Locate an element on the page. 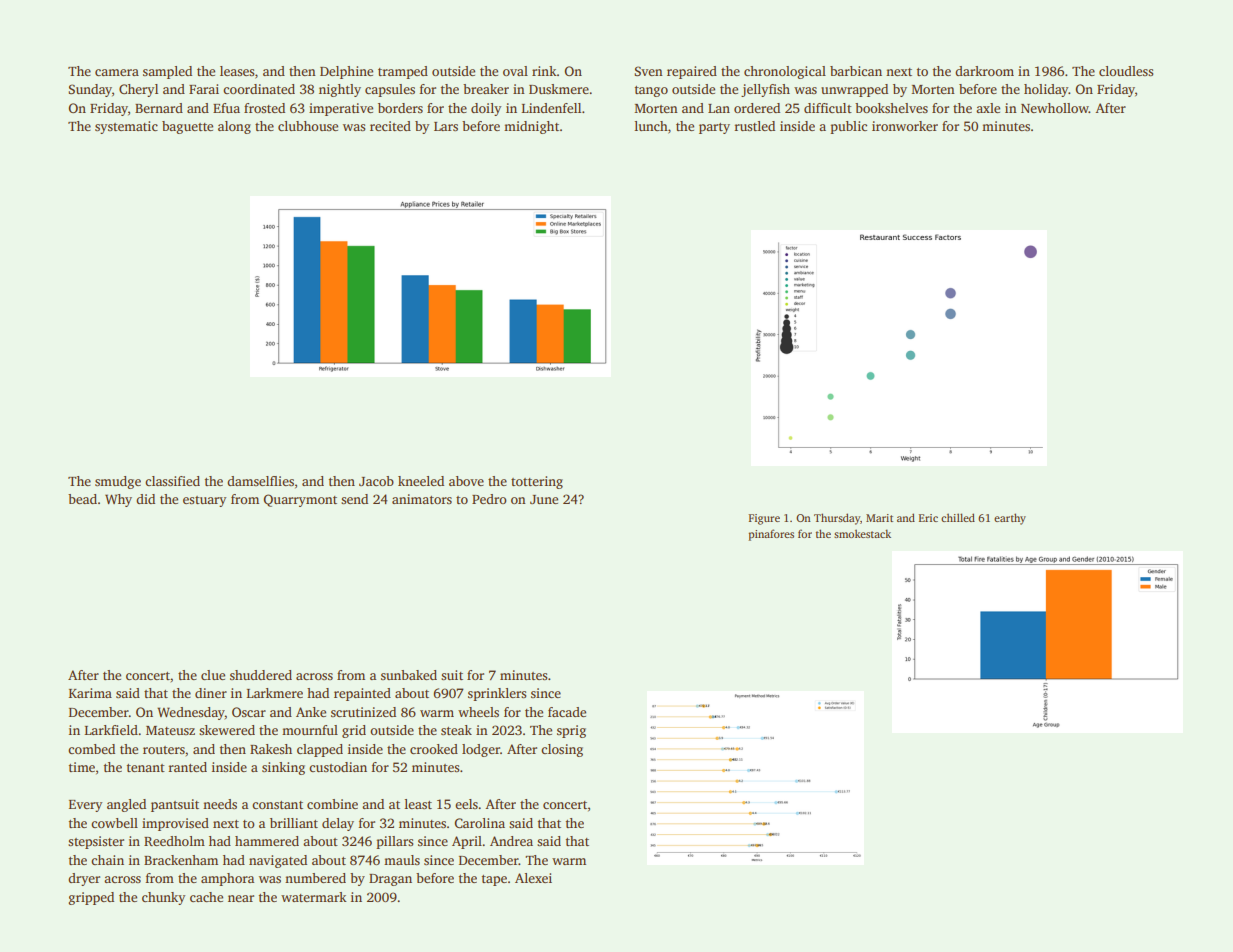  camera is located at coordinates (117, 72).
